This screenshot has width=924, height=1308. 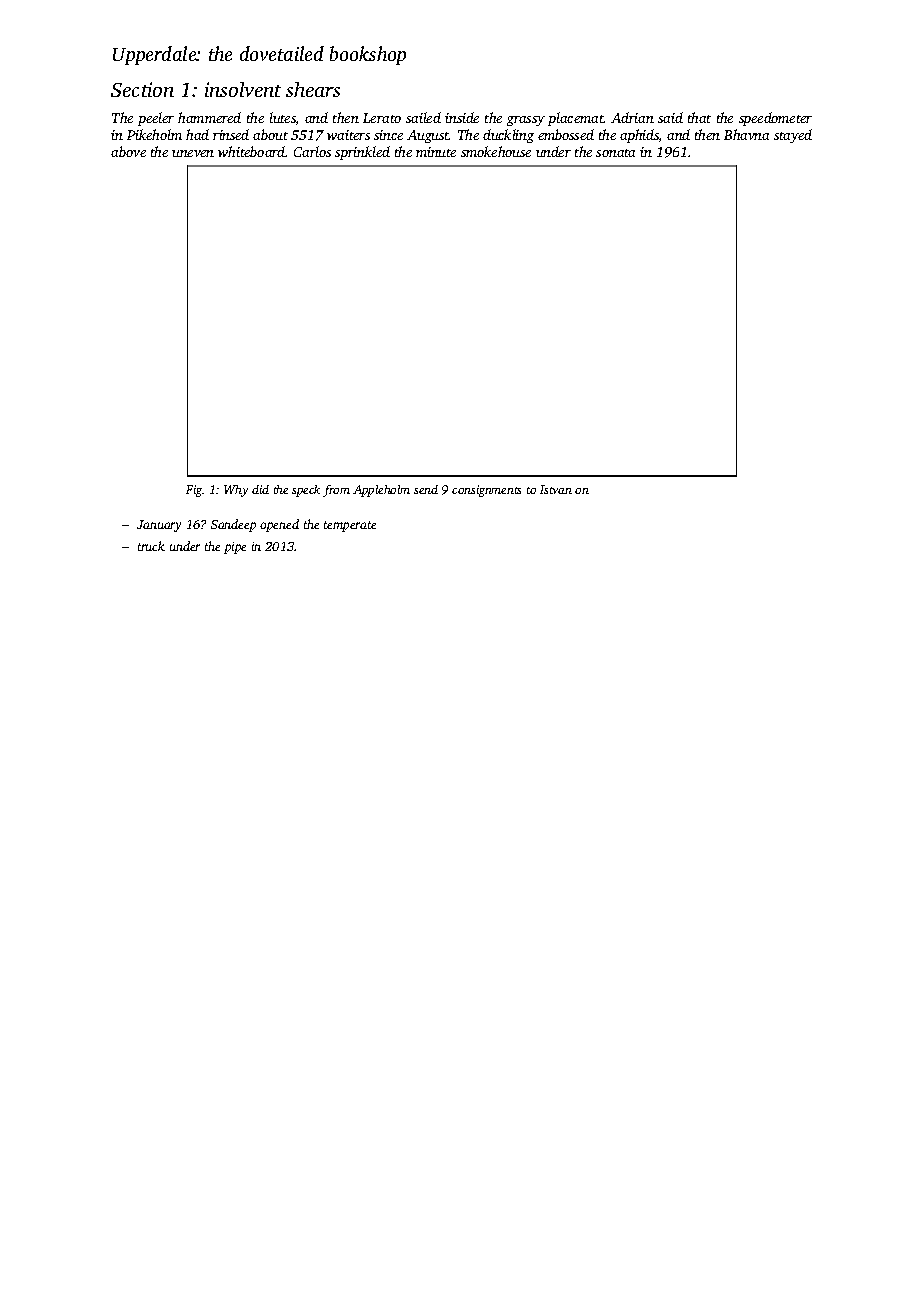 What do you see at coordinates (556, 489) in the screenshot?
I see `Istvan` at bounding box center [556, 489].
